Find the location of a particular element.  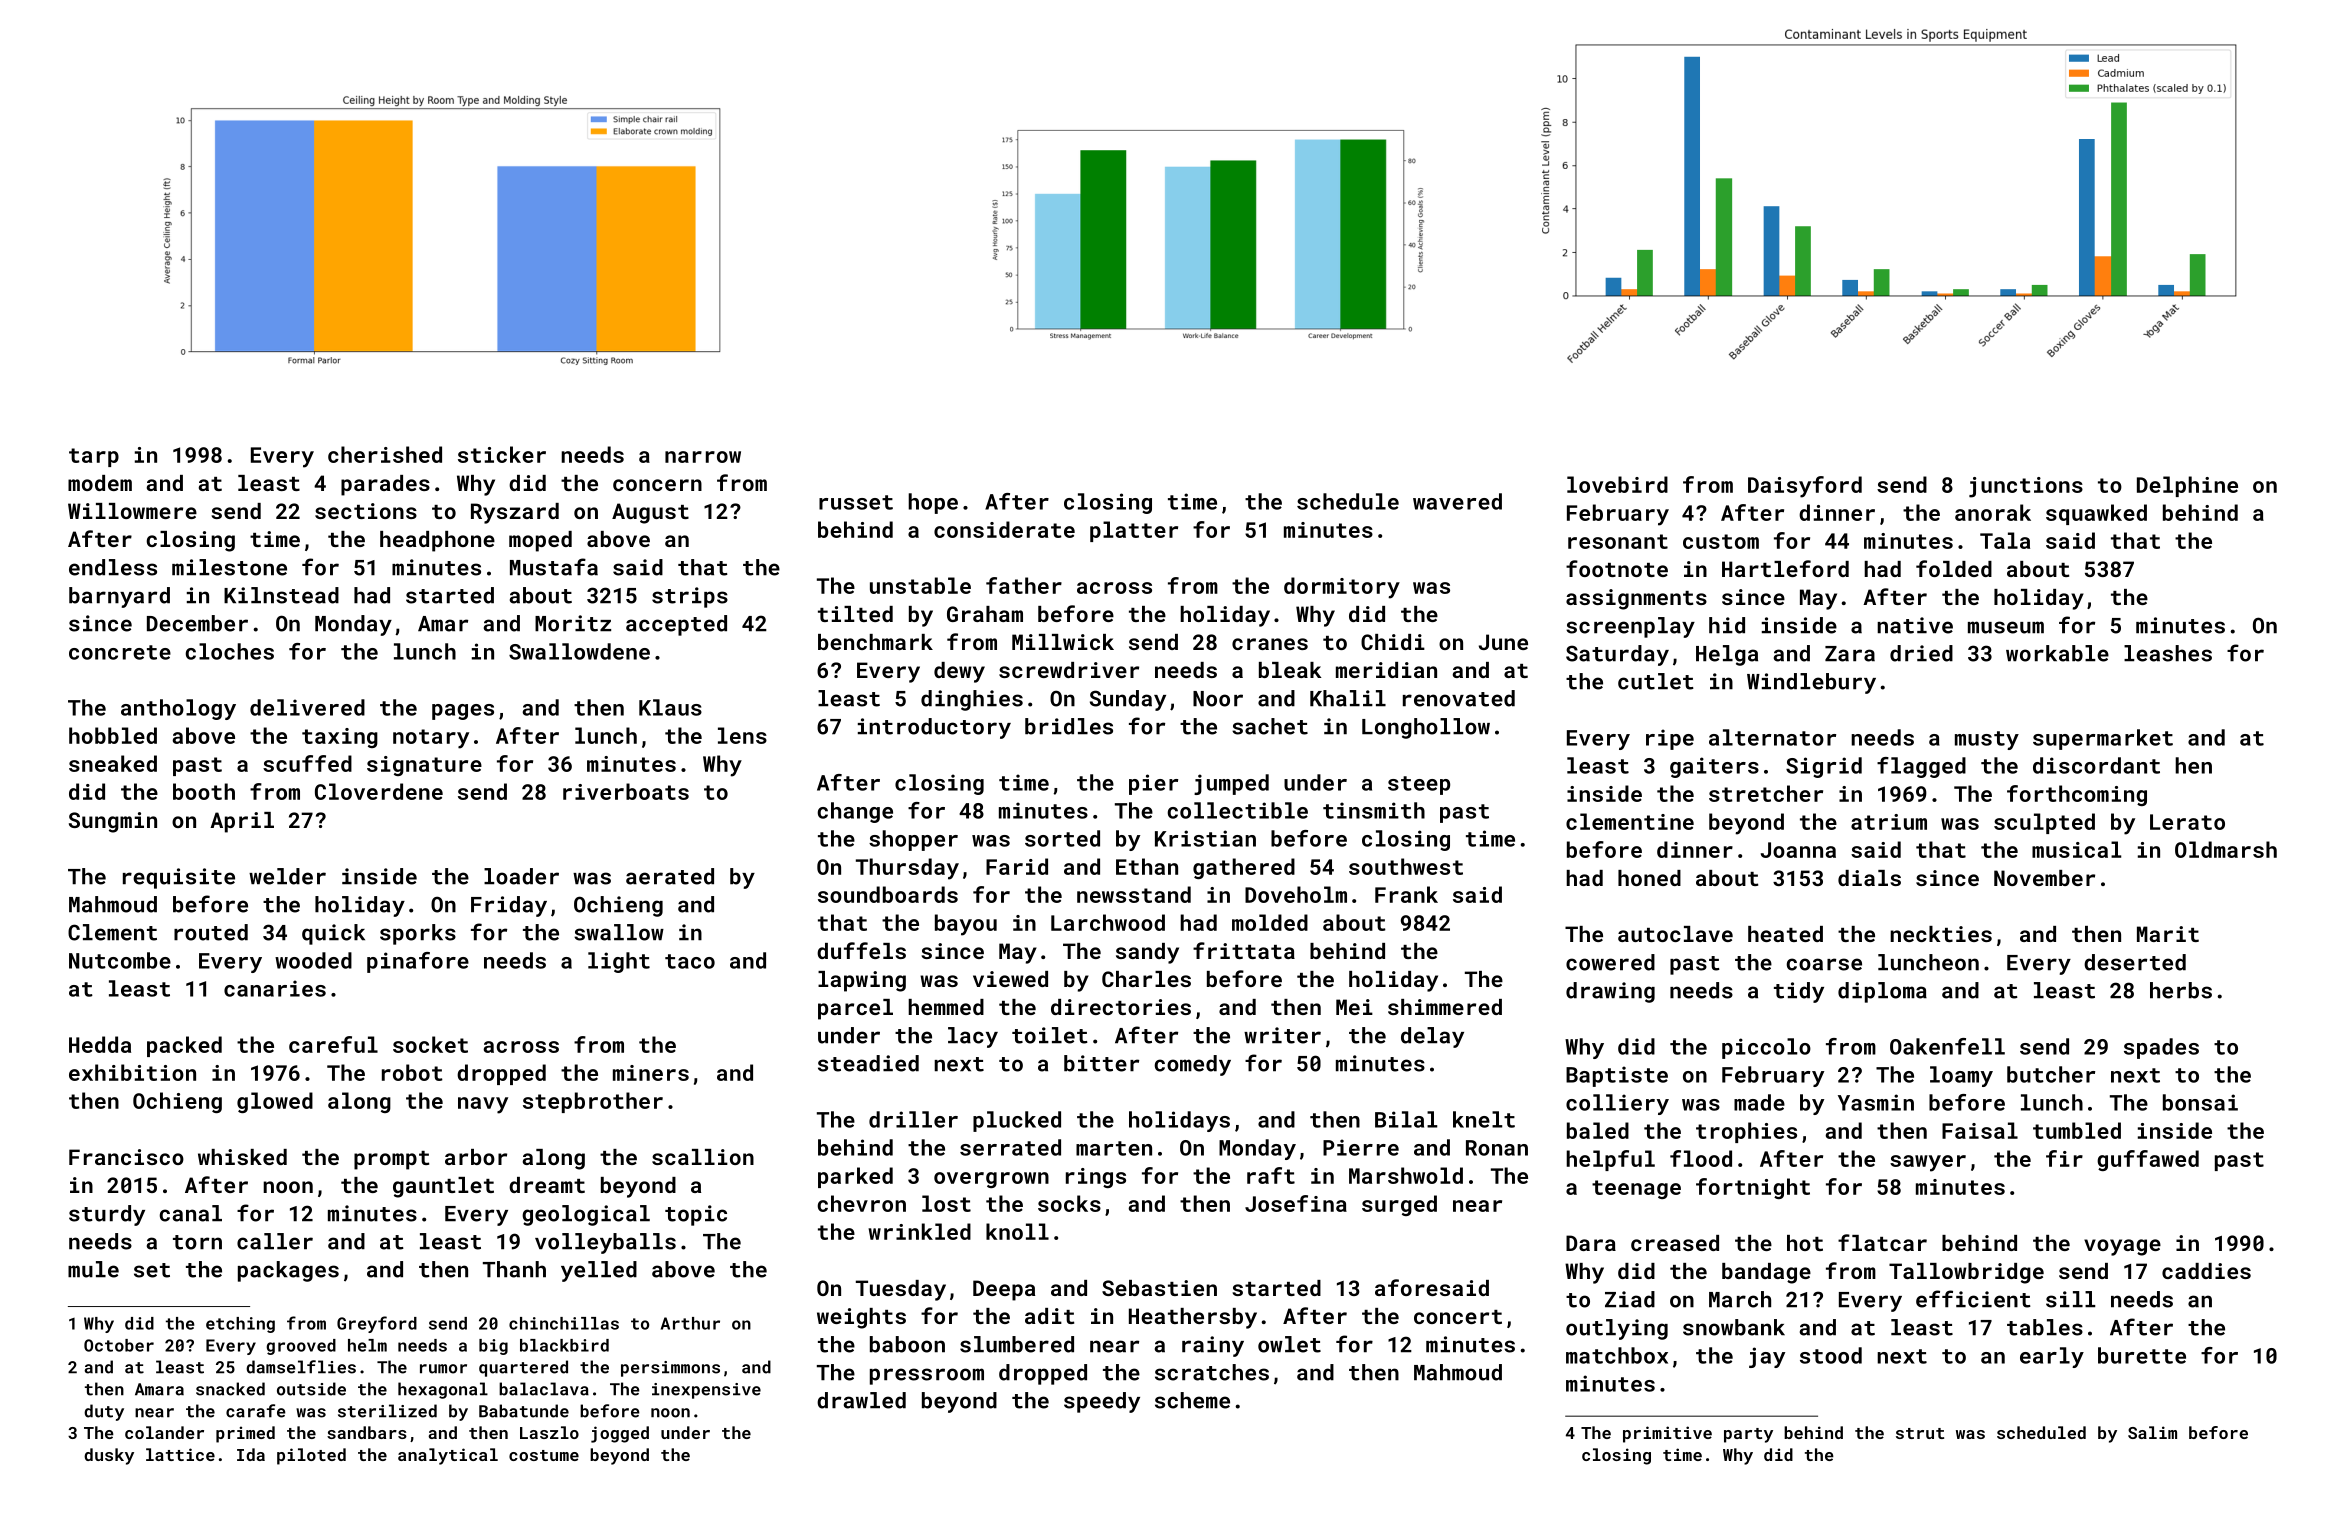

Francisco is located at coordinates (126, 1157).
